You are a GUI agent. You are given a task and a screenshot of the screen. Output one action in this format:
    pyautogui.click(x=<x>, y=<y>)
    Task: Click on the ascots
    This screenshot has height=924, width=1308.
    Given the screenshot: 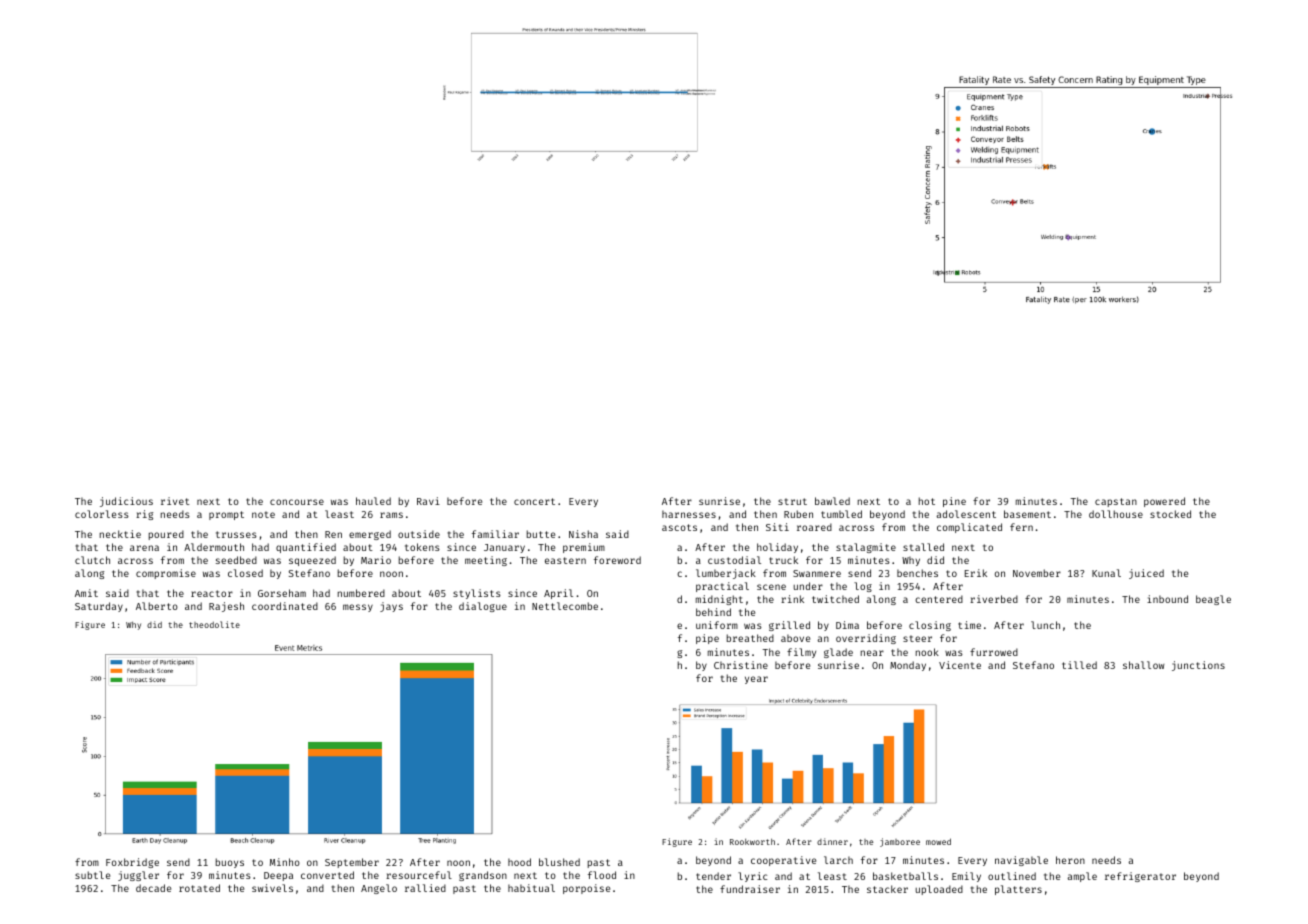 What is the action you would take?
    pyautogui.click(x=679, y=527)
